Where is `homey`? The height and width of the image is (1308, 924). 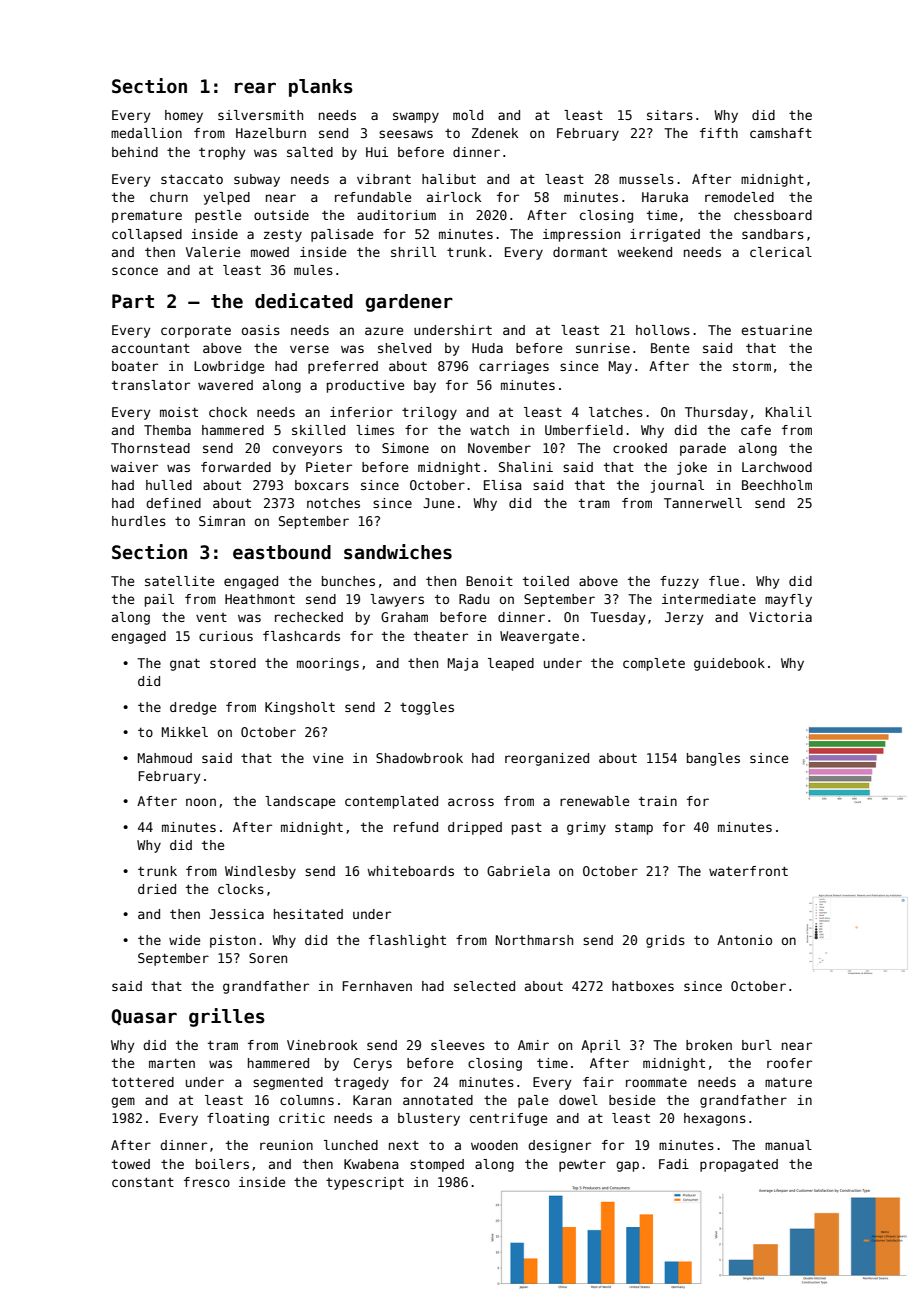 homey is located at coordinates (184, 116).
